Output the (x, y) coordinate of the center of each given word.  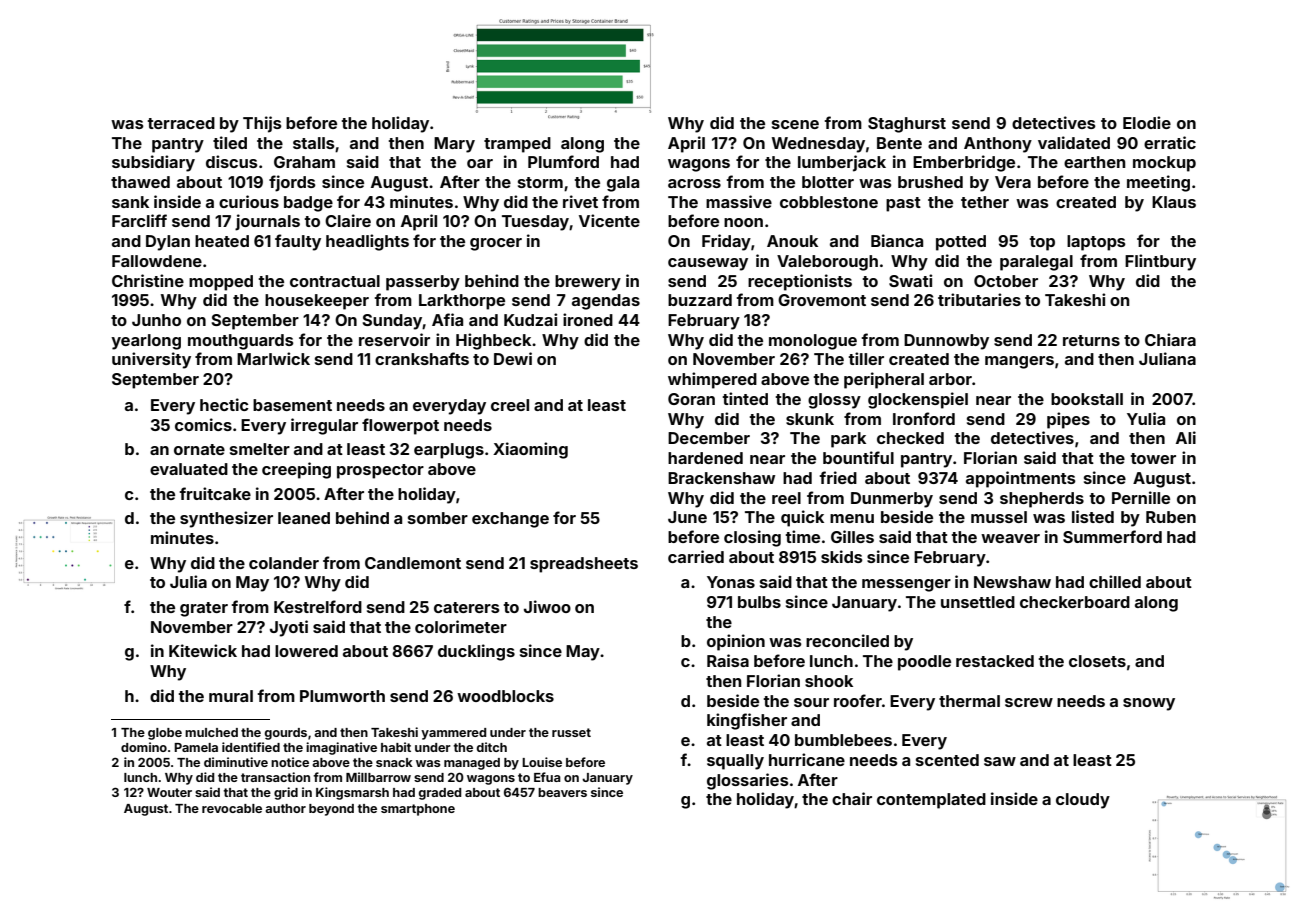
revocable (232, 808)
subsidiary (153, 163)
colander (284, 563)
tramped (517, 145)
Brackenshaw (721, 478)
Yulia (1146, 418)
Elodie (1147, 122)
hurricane (807, 759)
